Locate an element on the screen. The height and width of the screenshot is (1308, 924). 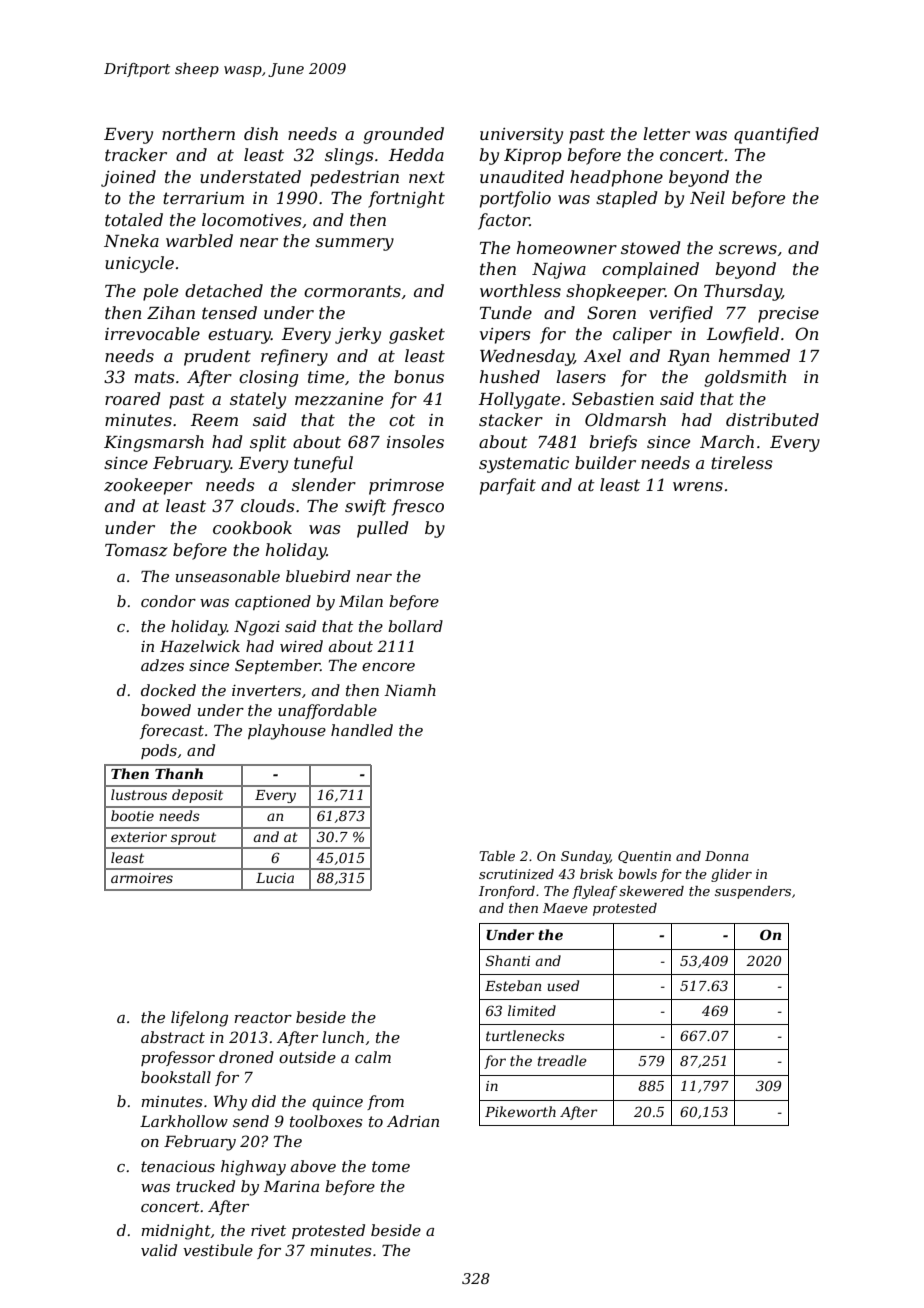
pulled is located at coordinates (382, 529).
